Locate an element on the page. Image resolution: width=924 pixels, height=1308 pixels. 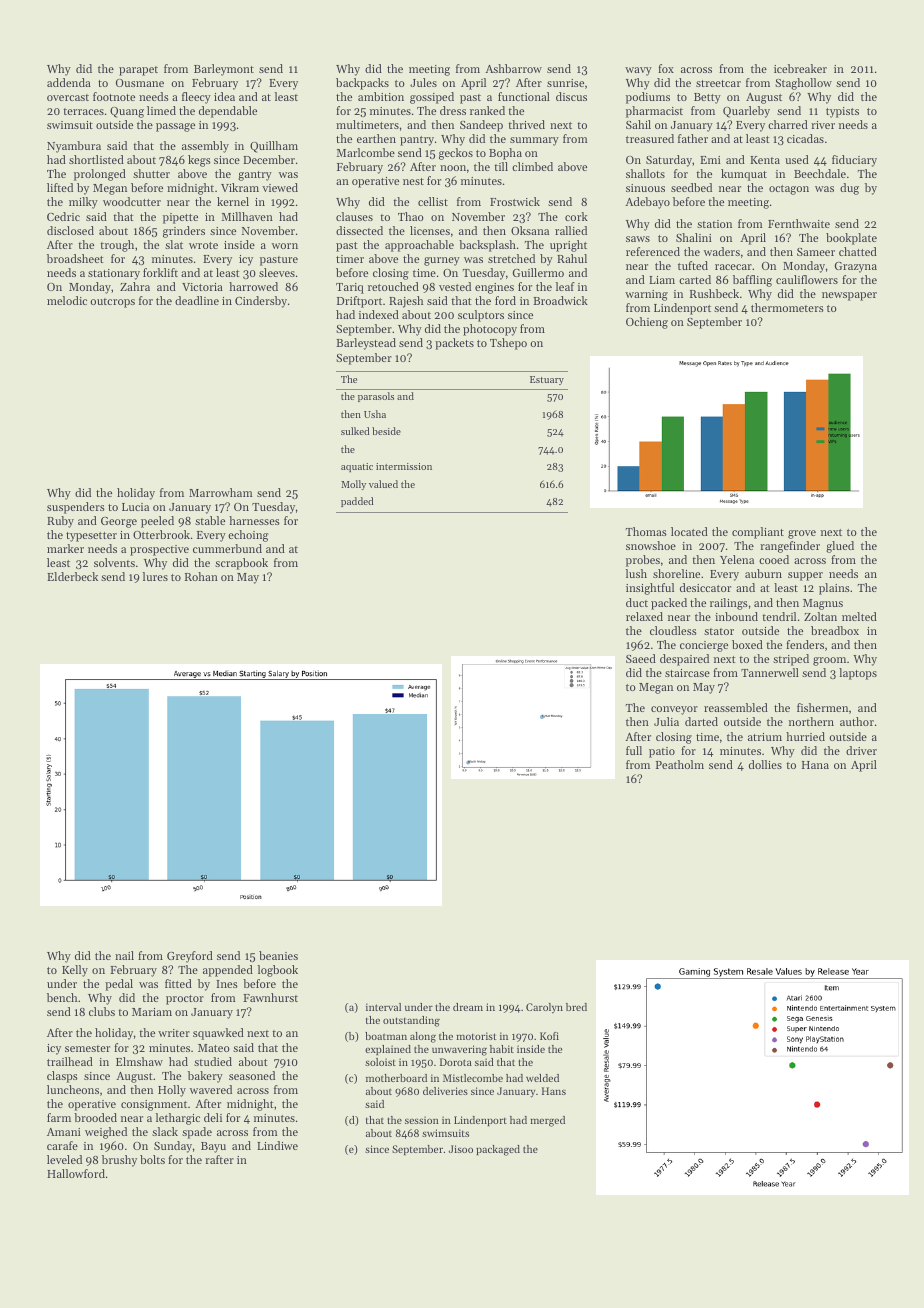
nail is located at coordinates (124, 955).
